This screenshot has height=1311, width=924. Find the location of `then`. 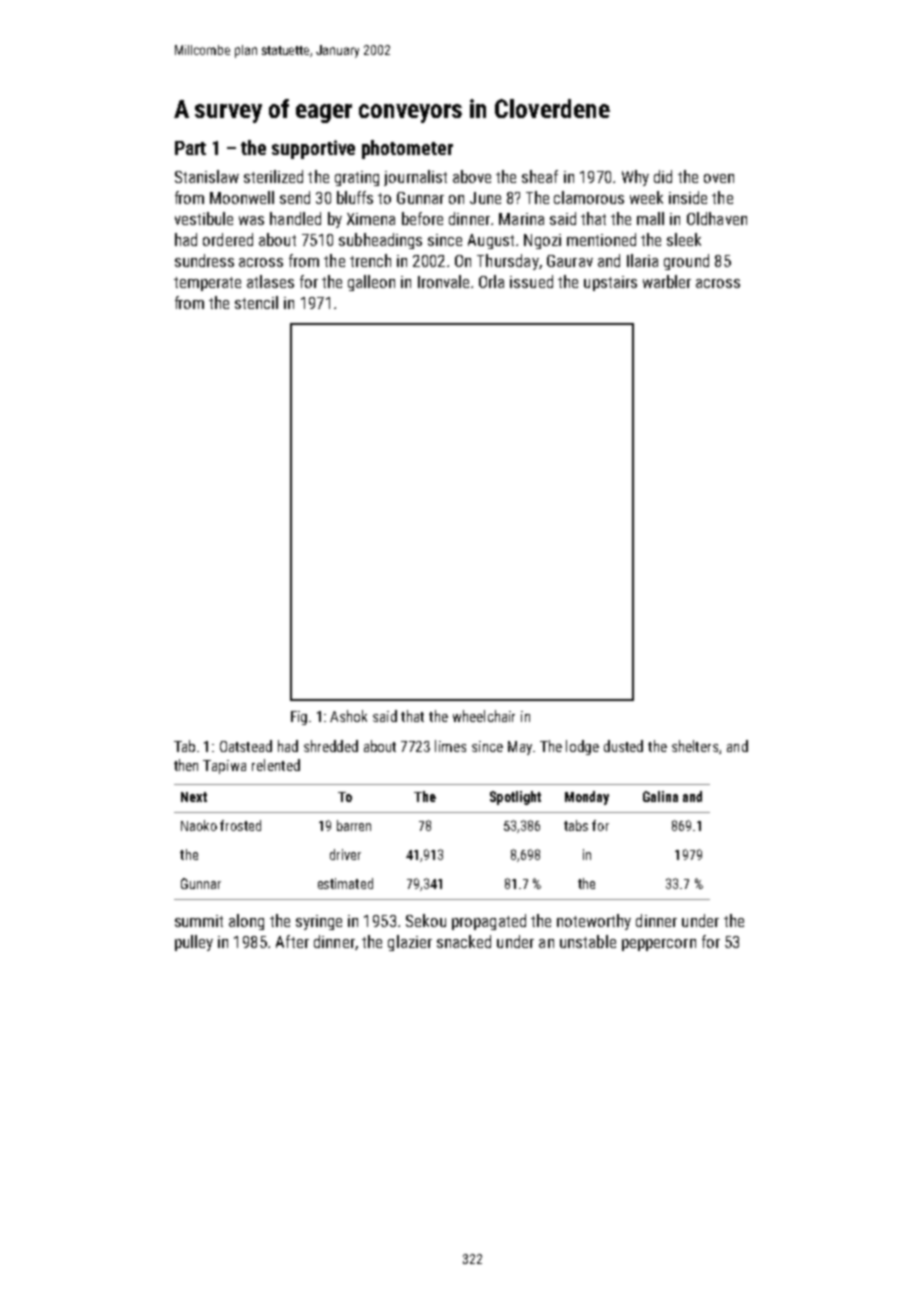

then is located at coordinates (186, 765).
